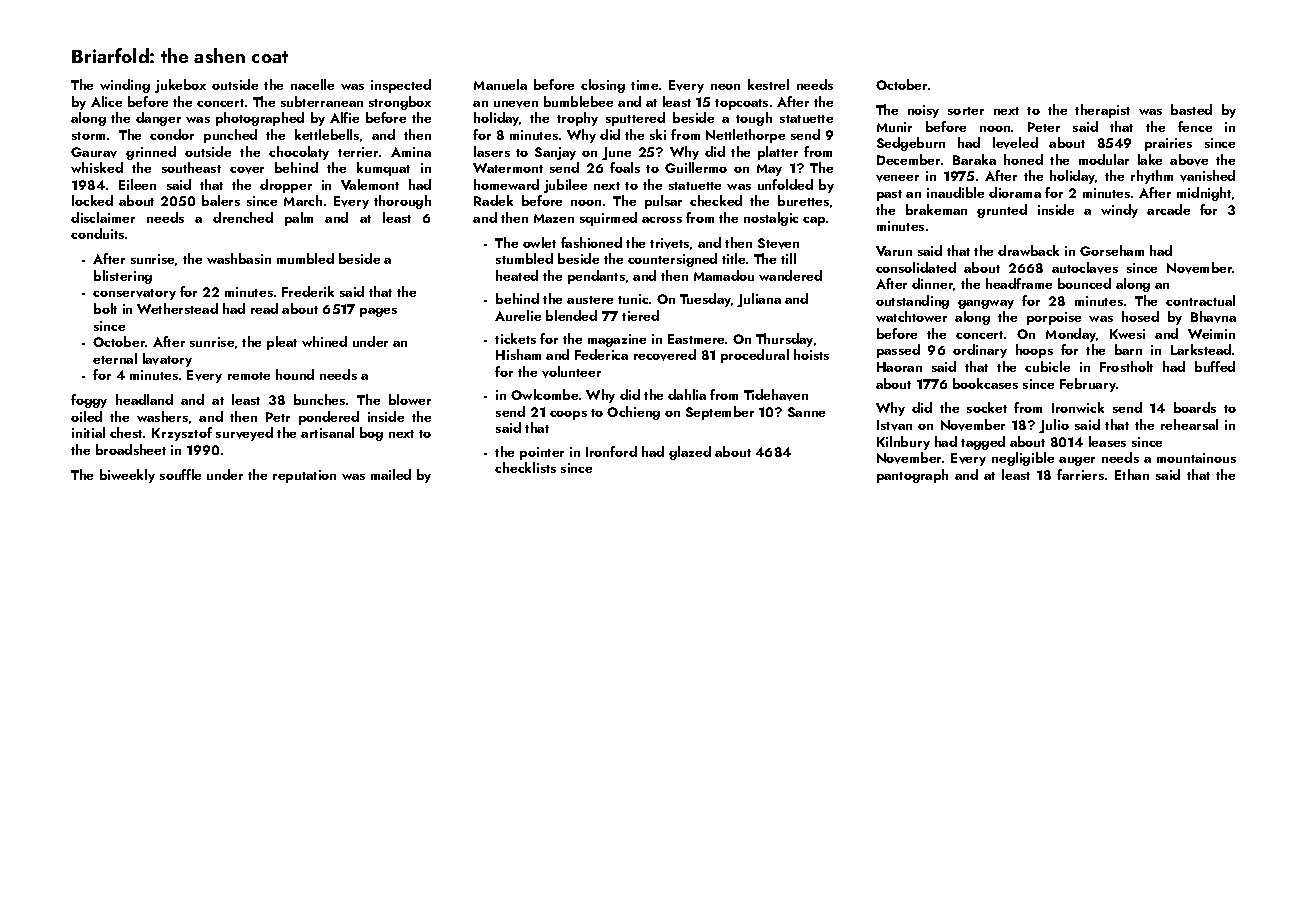 This document has width=1308, height=924. Describe the element at coordinates (517, 275) in the document. I see `heated` at that location.
